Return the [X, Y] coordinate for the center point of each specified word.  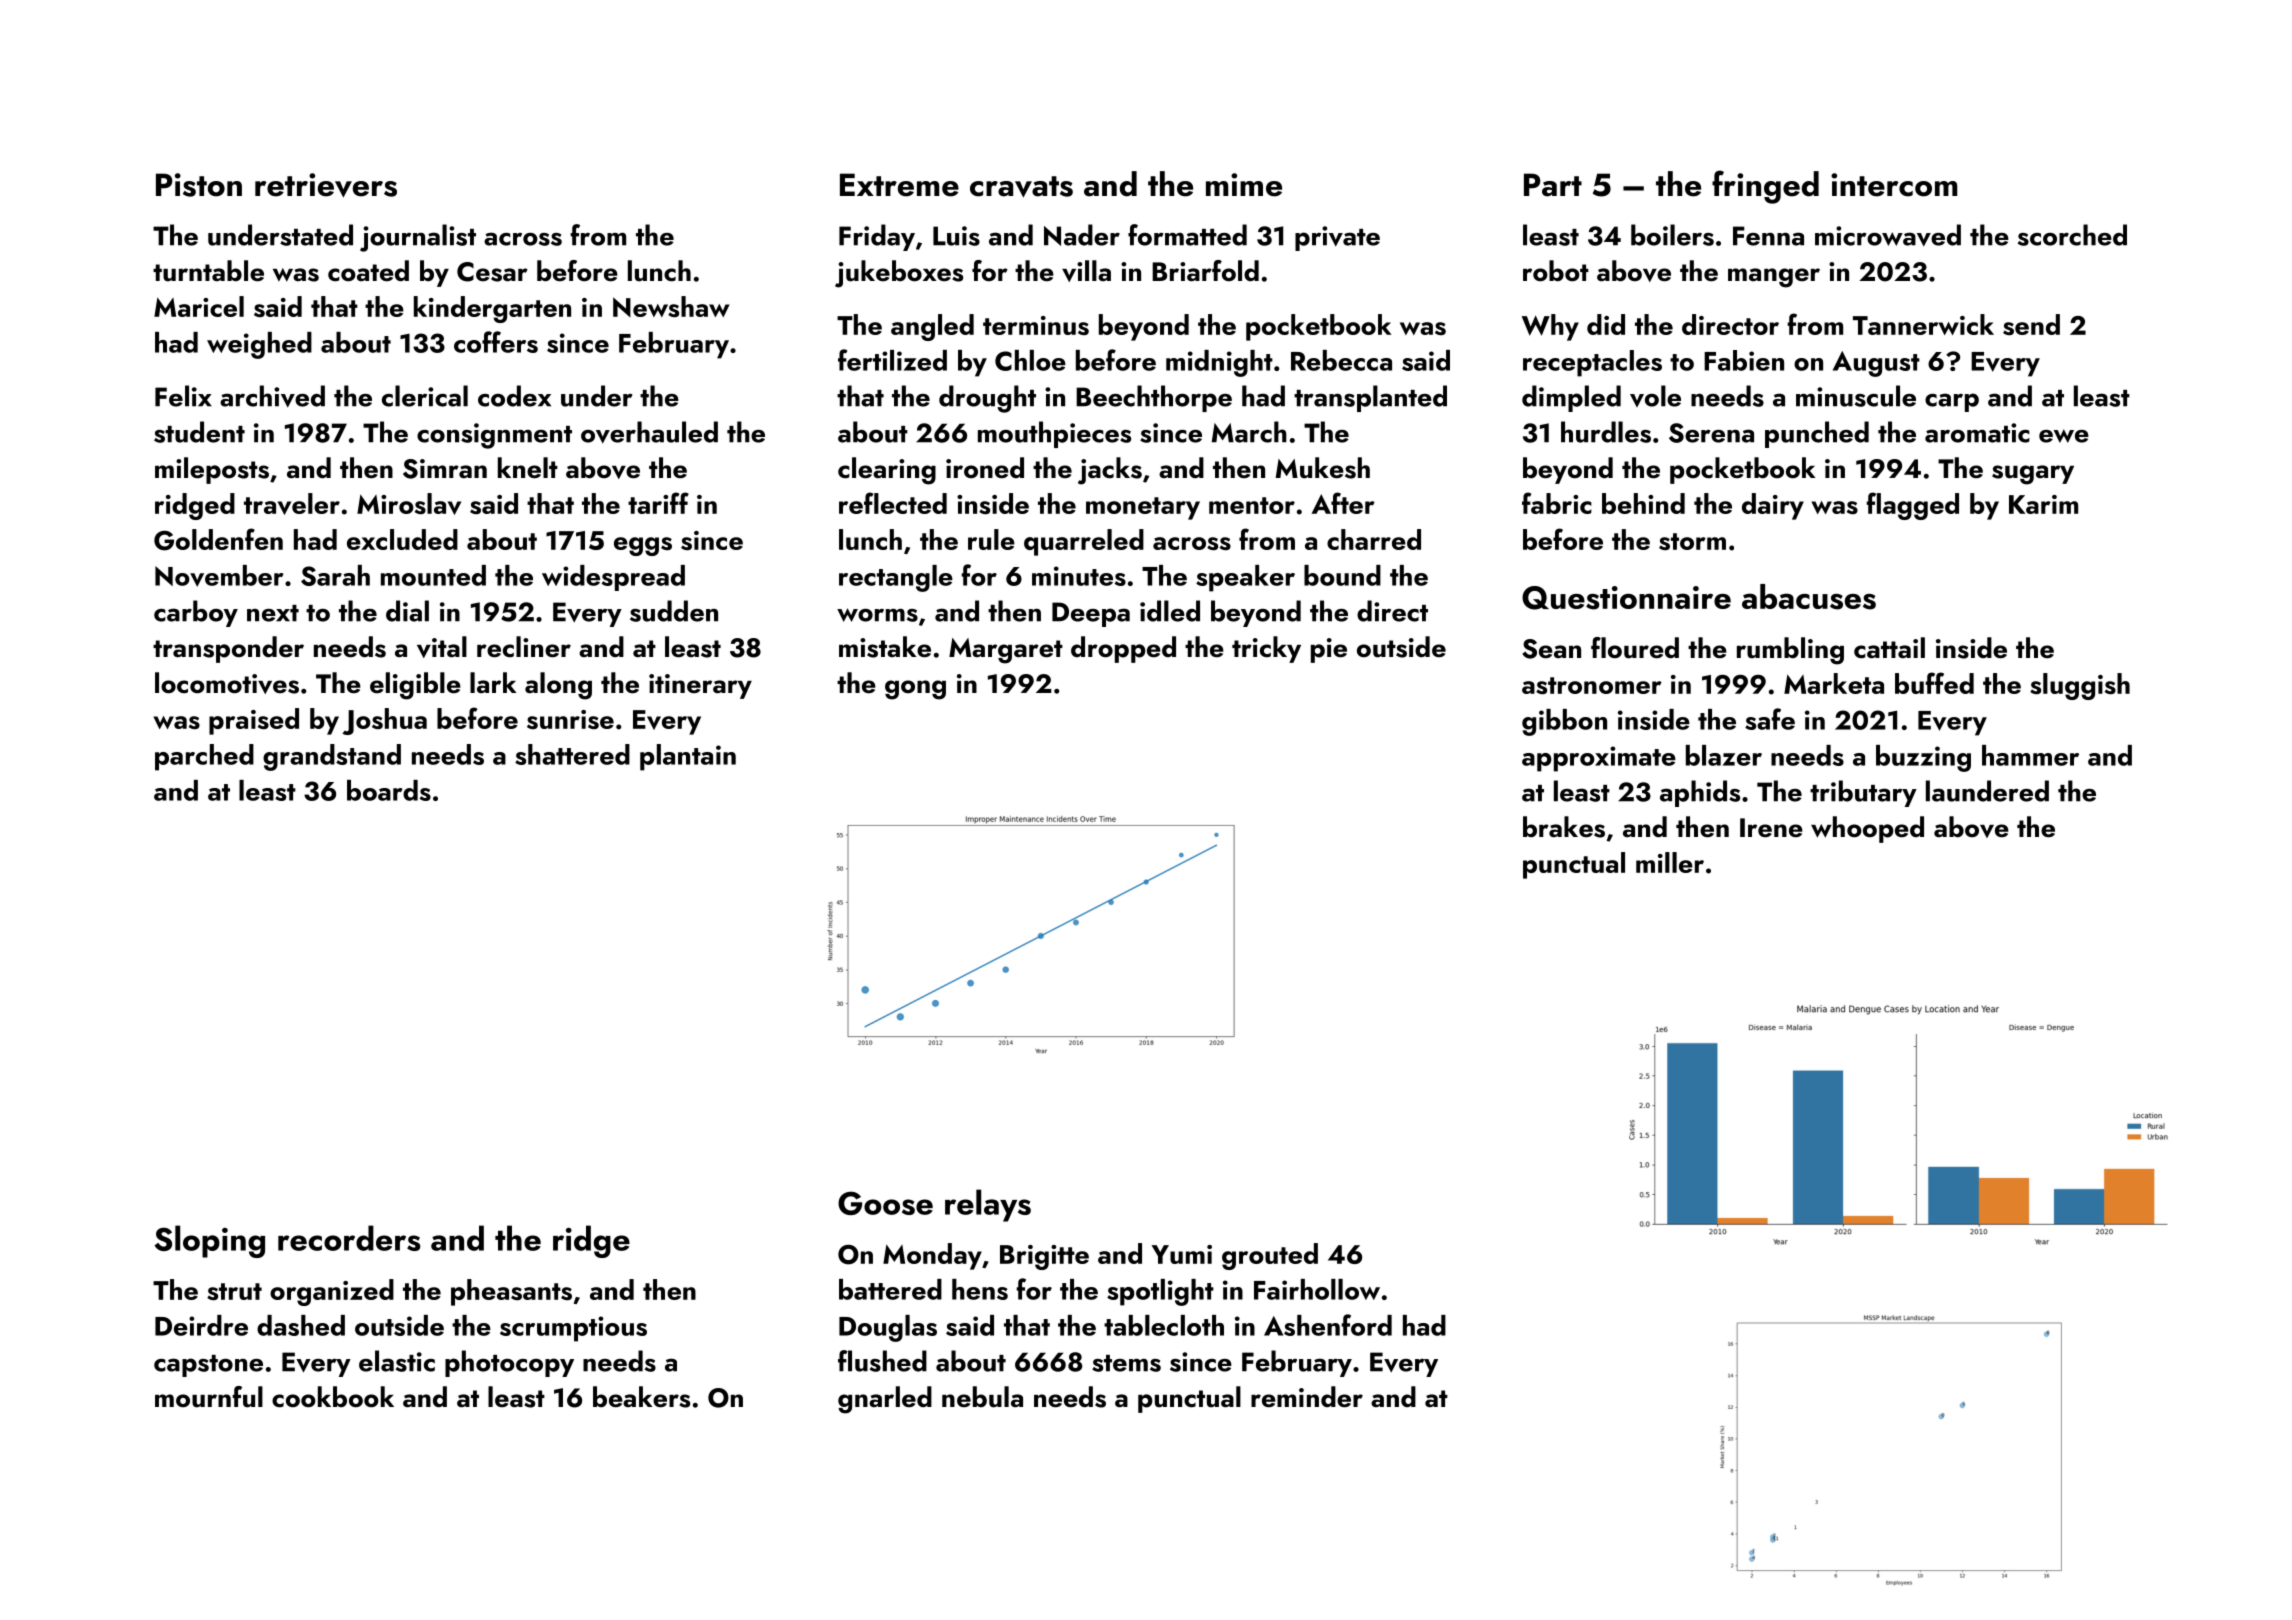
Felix [183, 396]
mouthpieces [1054, 434]
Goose [885, 1203]
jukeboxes [899, 274]
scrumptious [573, 1329]
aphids [1700, 793]
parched [204, 757]
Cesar [492, 272]
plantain [688, 757]
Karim [2043, 504]
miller [1670, 862]
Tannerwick [1923, 324]
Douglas [888, 1328]
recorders [349, 1238]
